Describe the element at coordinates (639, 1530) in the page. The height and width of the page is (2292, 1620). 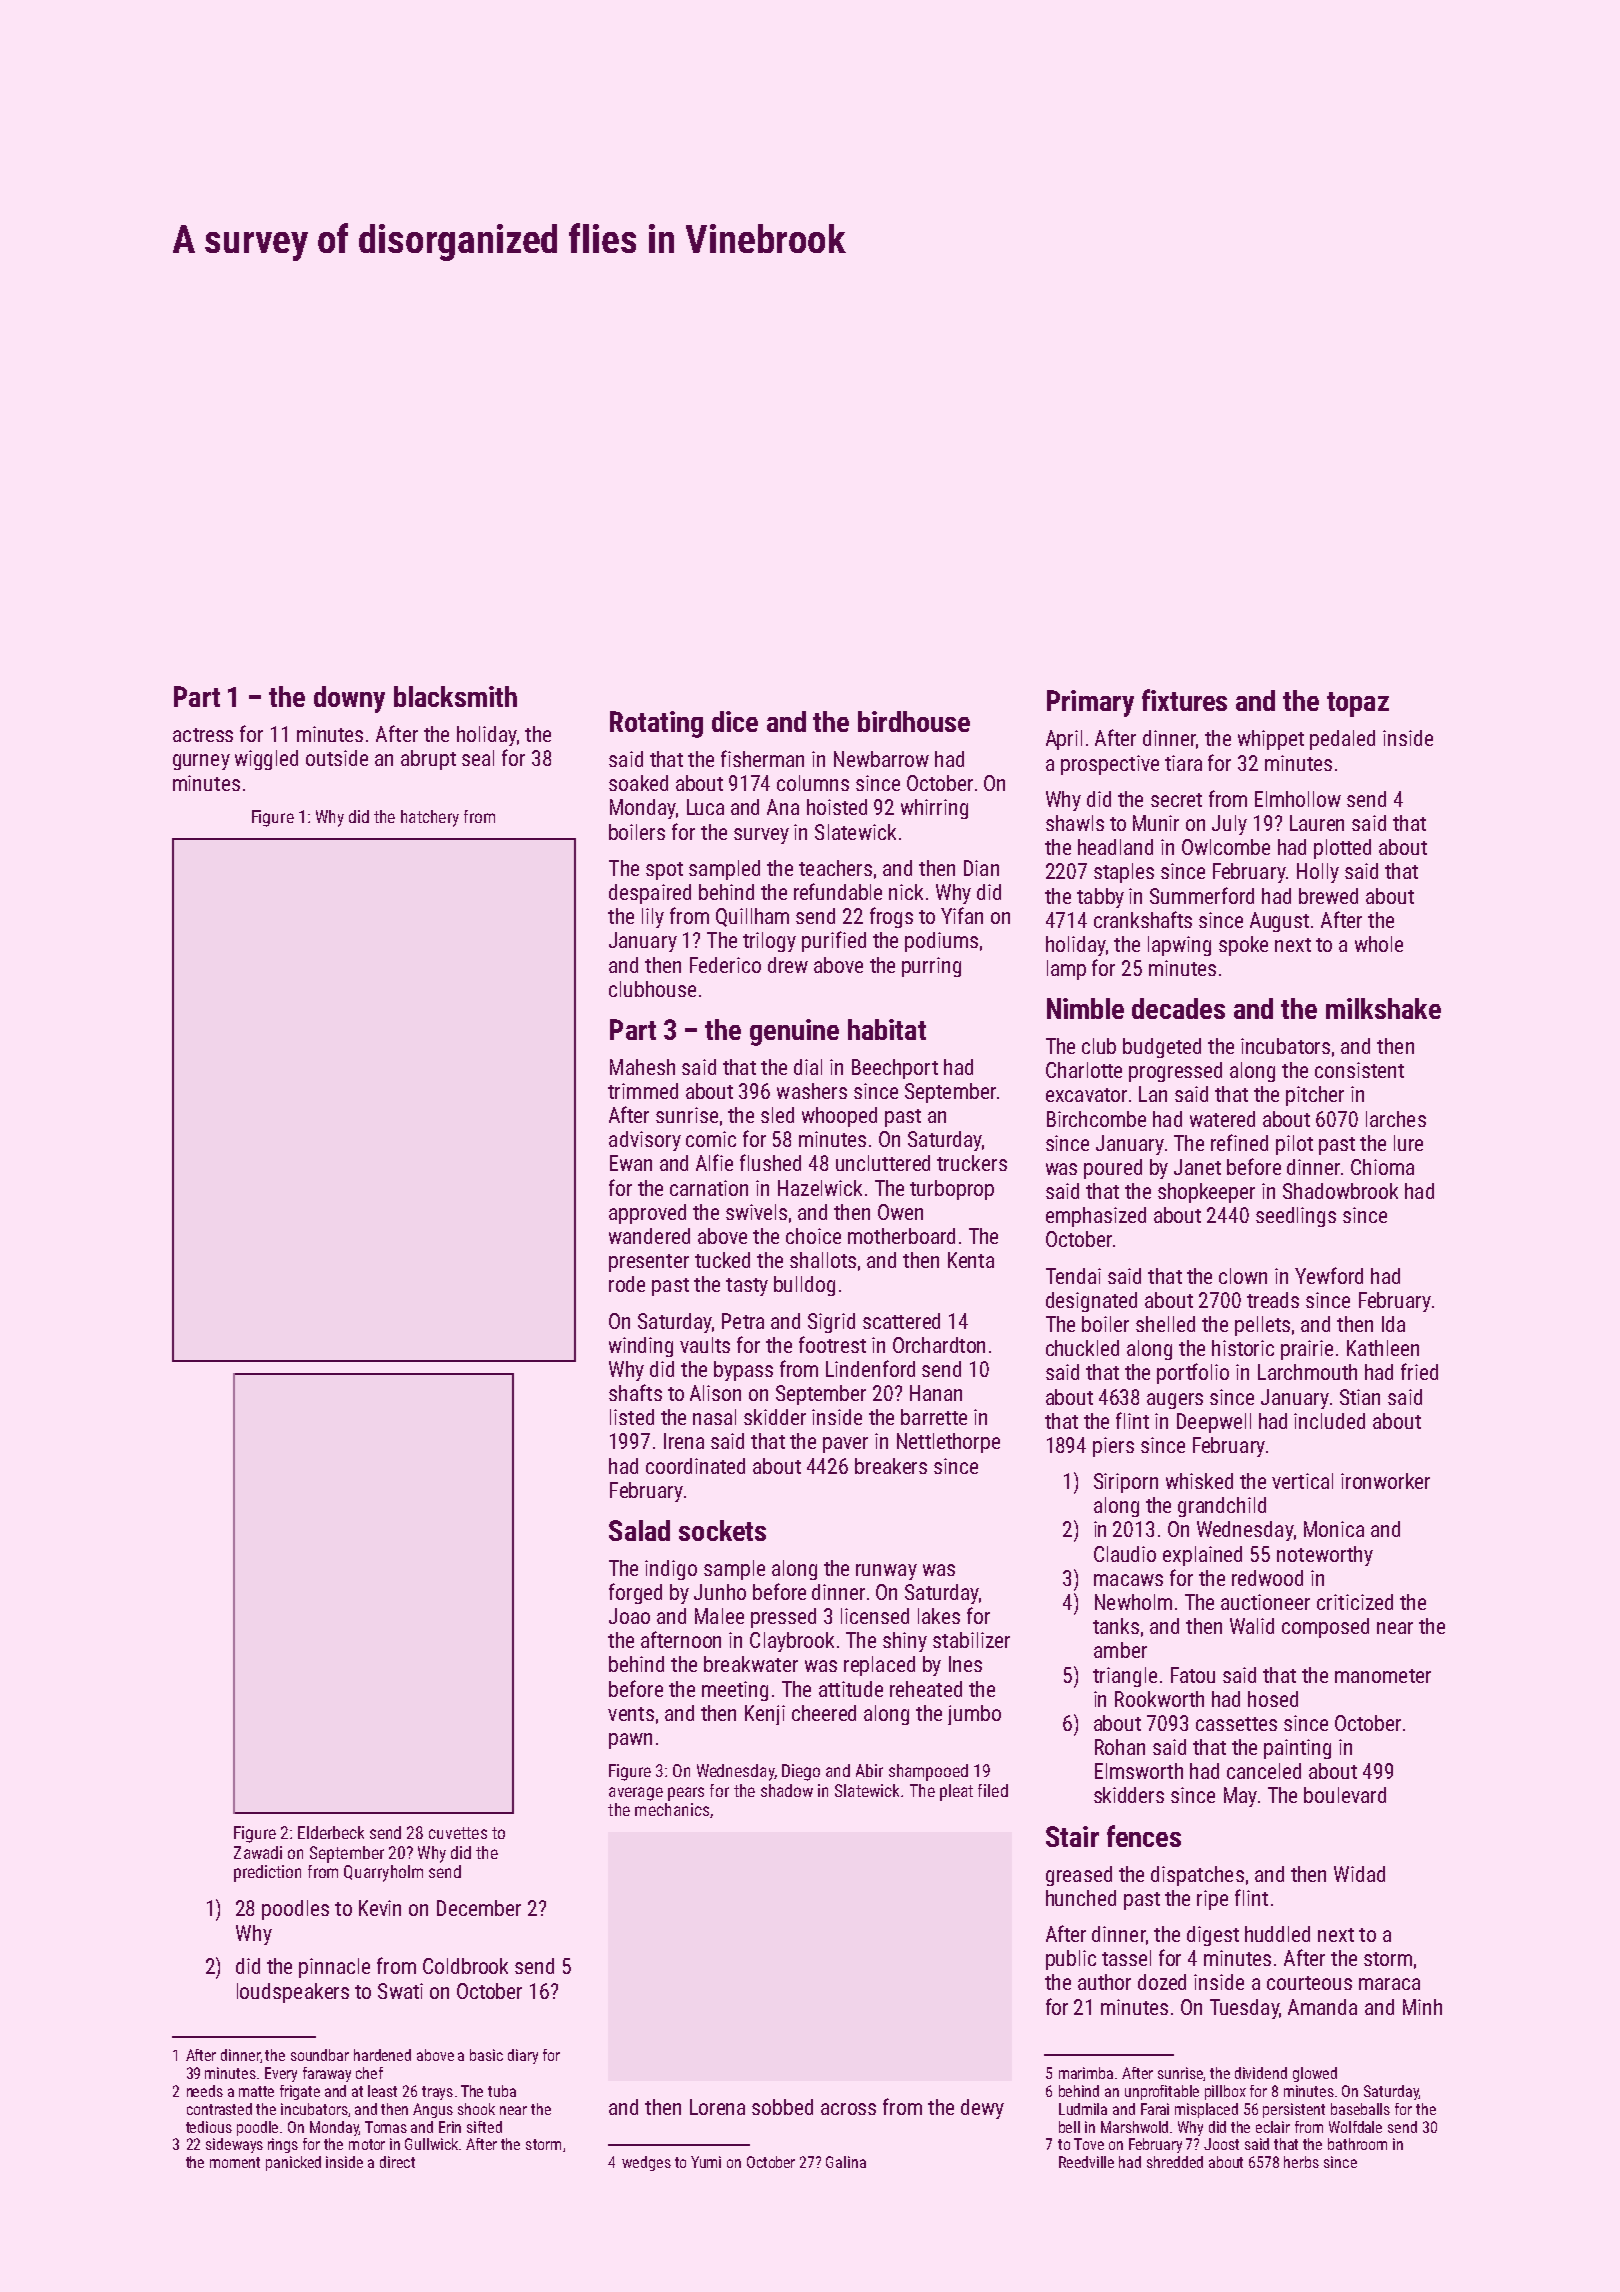
I see `Salad` at that location.
